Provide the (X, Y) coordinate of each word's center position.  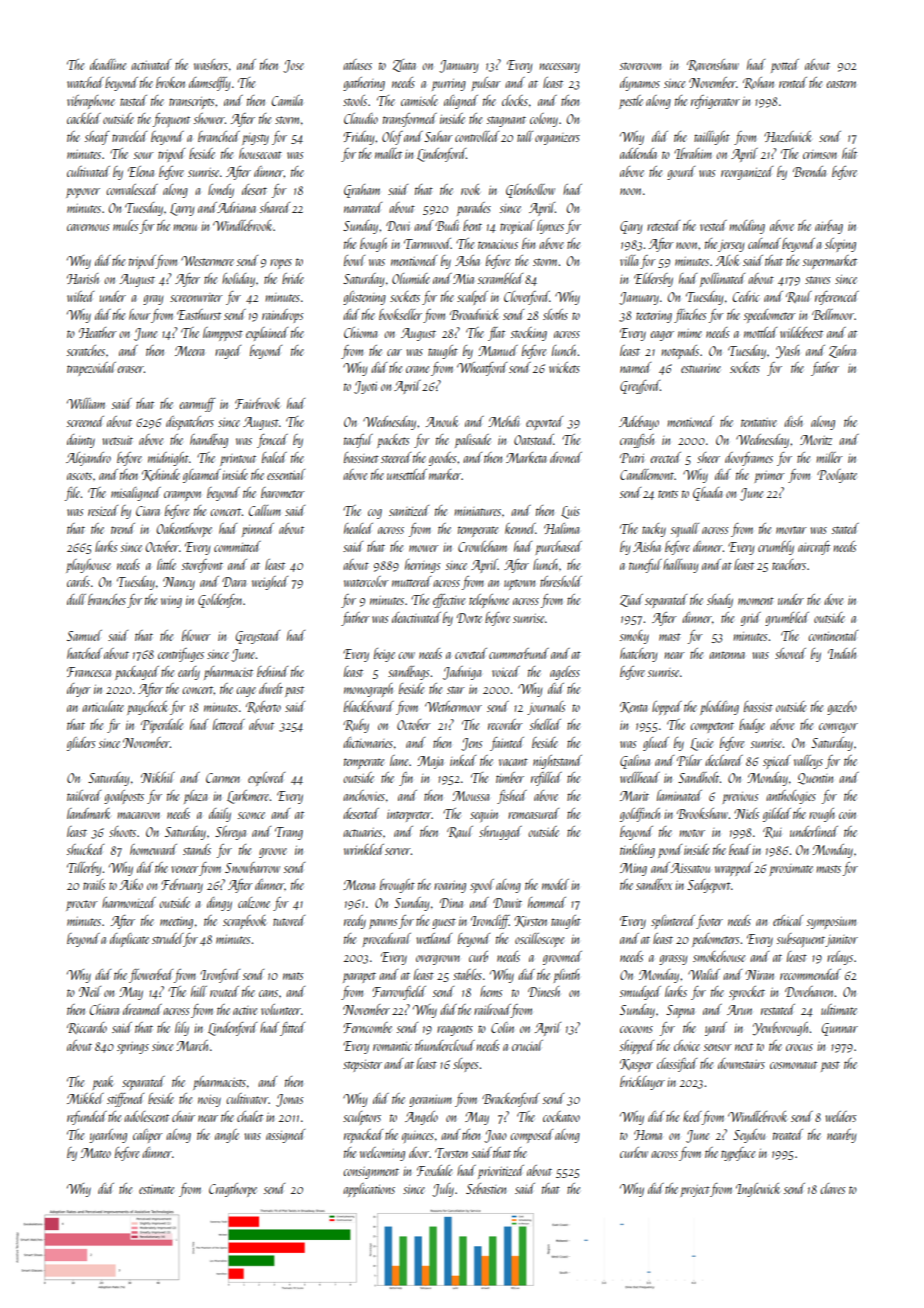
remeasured (533, 813)
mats (293, 976)
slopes (466, 1065)
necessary (560, 68)
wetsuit (117, 440)
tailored (84, 795)
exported (544, 423)
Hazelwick (788, 136)
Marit (634, 796)
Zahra (842, 351)
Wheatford (482, 369)
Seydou (749, 1136)
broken (170, 82)
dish (793, 421)
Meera (189, 351)
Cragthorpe (233, 1190)
